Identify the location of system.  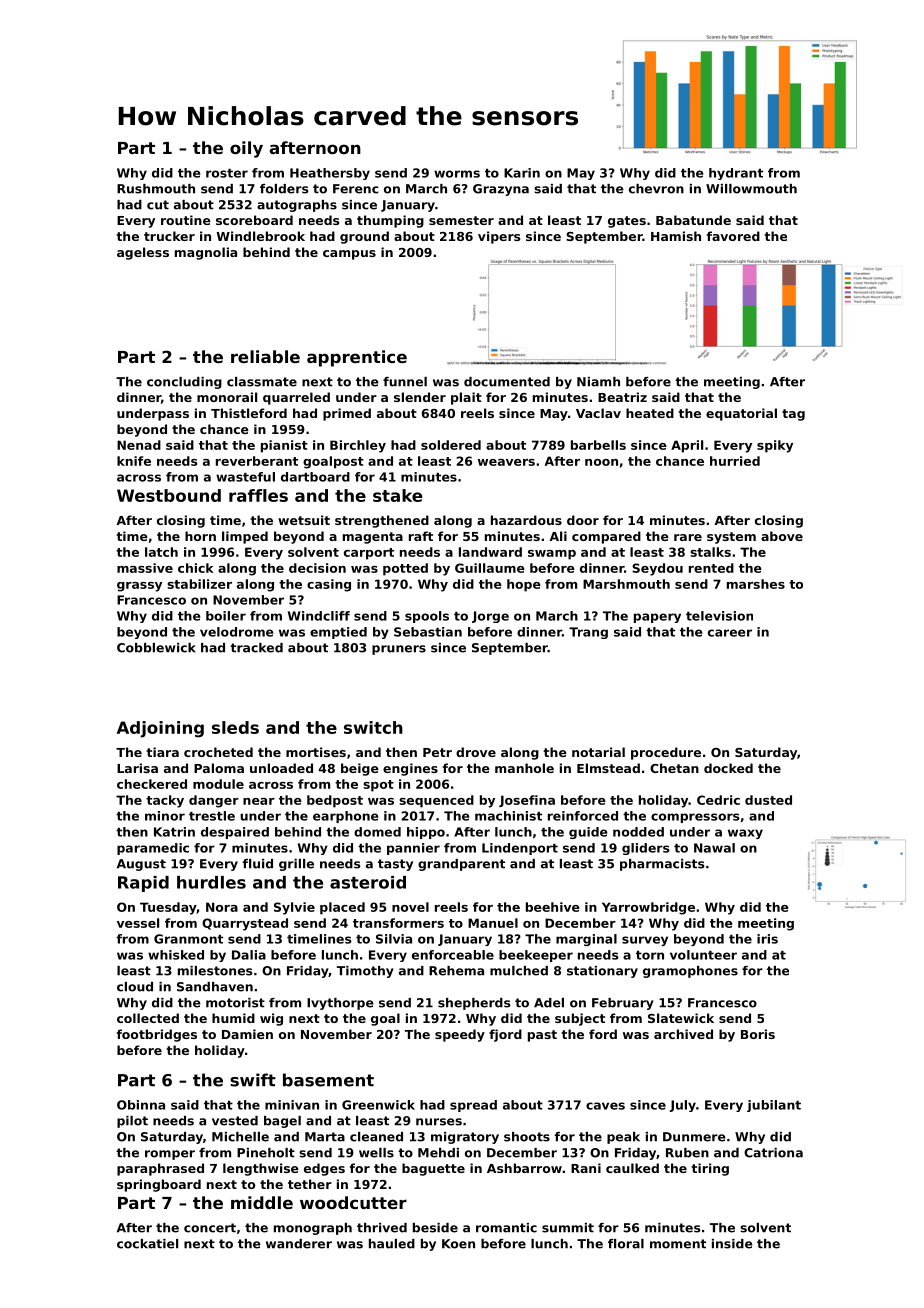
(731, 538).
